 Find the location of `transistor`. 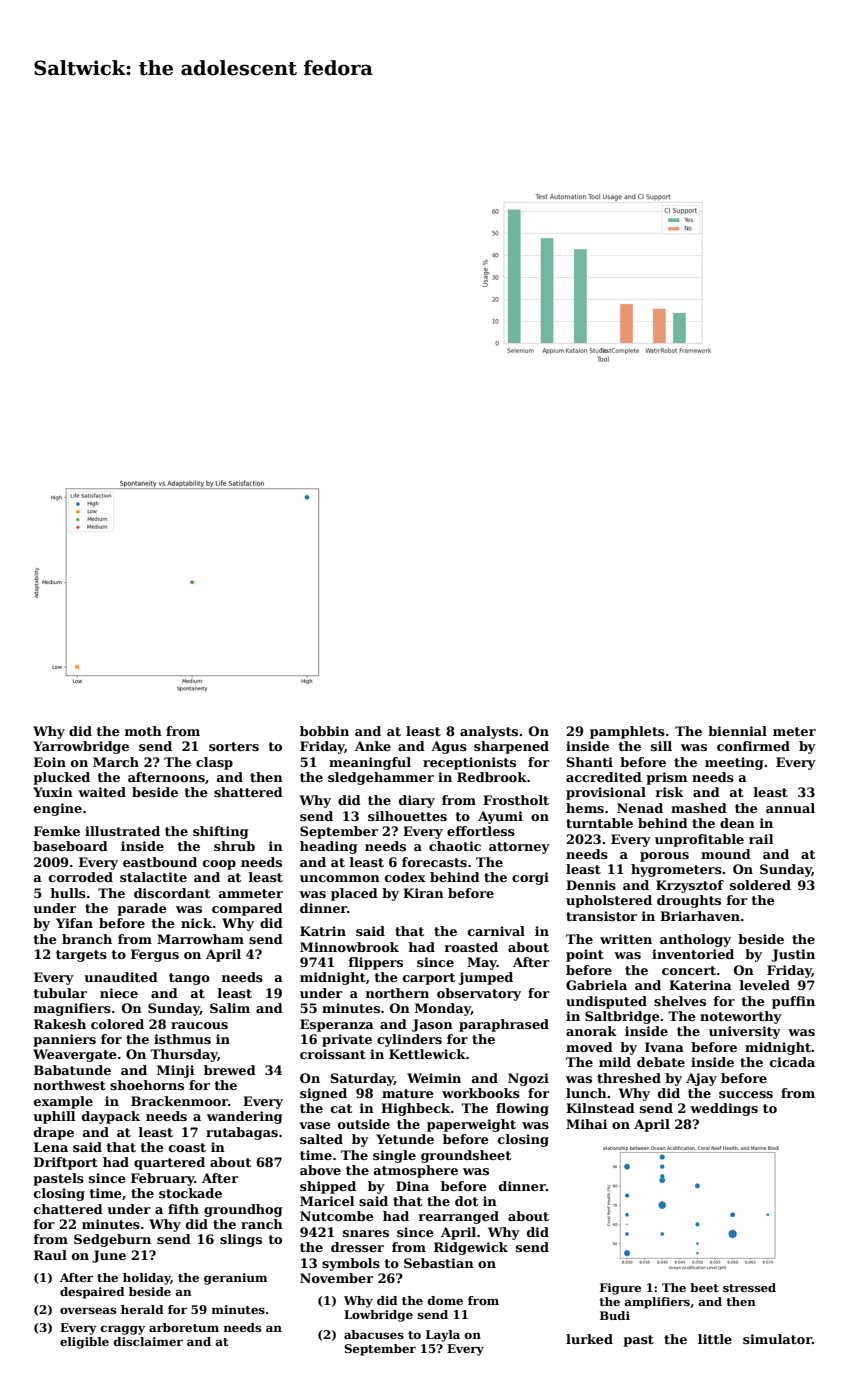

transistor is located at coordinates (601, 916).
